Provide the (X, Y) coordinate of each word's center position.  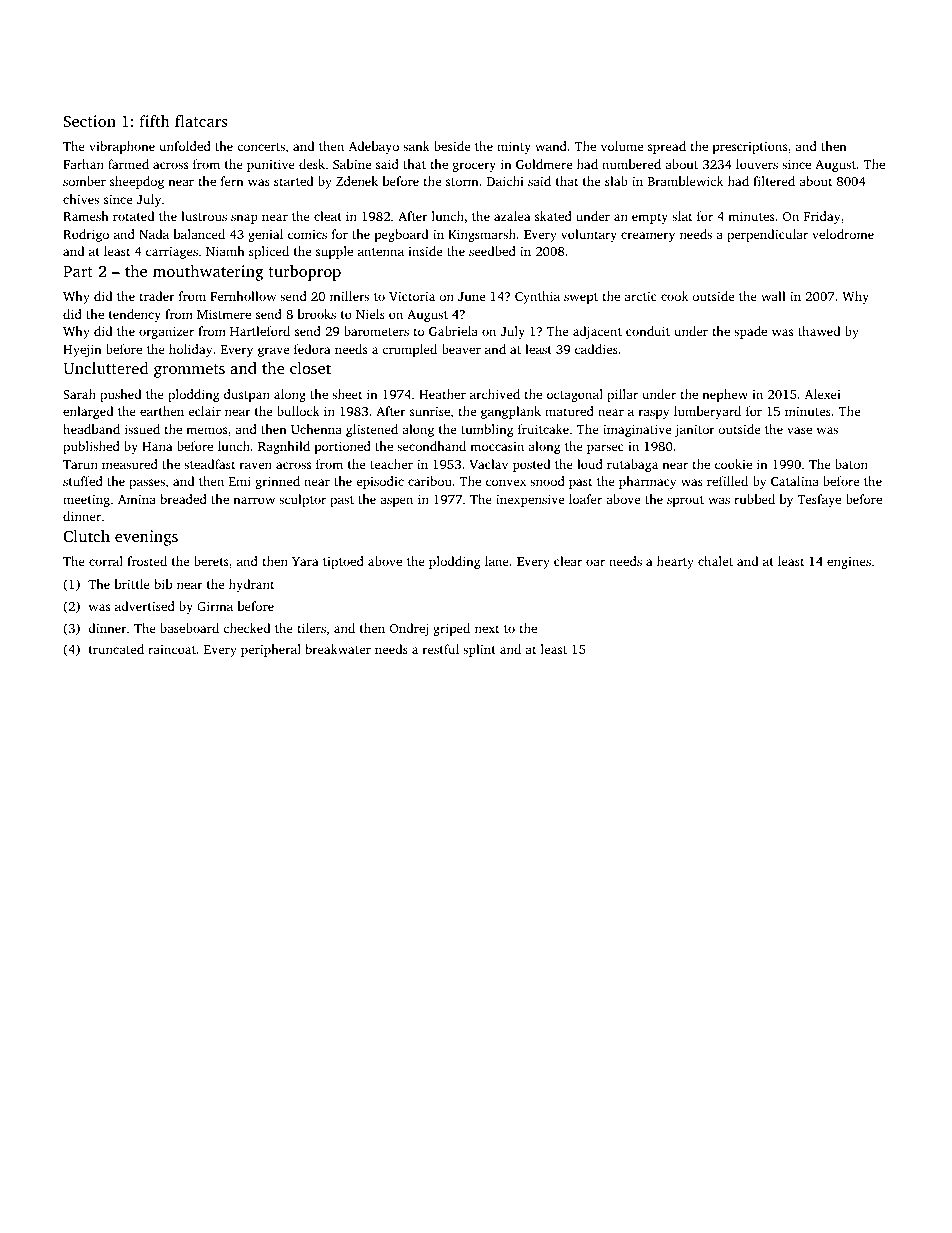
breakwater (338, 649)
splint (479, 650)
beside (452, 146)
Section (89, 121)
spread (667, 147)
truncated (116, 649)
